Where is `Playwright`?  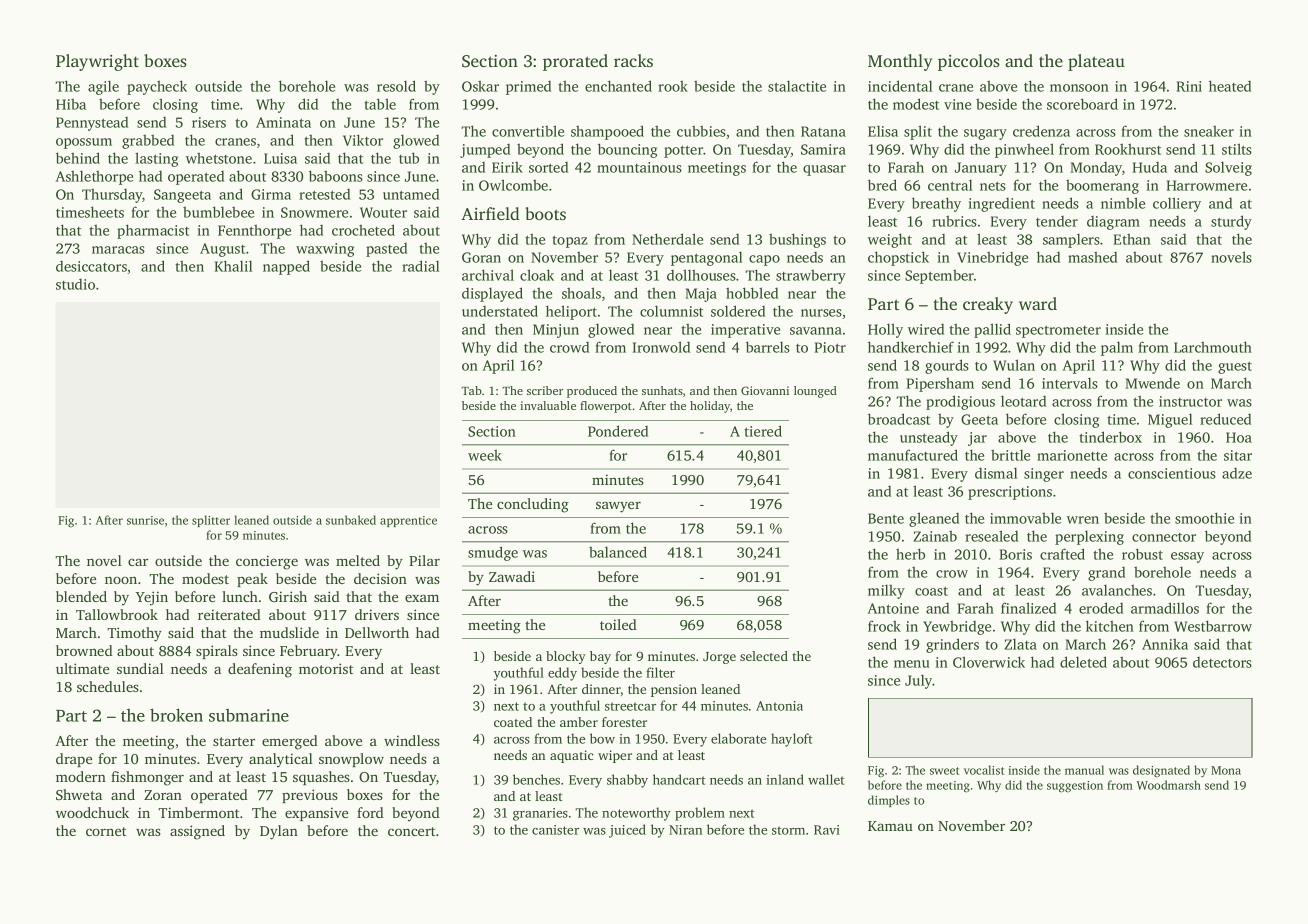
Playwright is located at coordinates (97, 62).
